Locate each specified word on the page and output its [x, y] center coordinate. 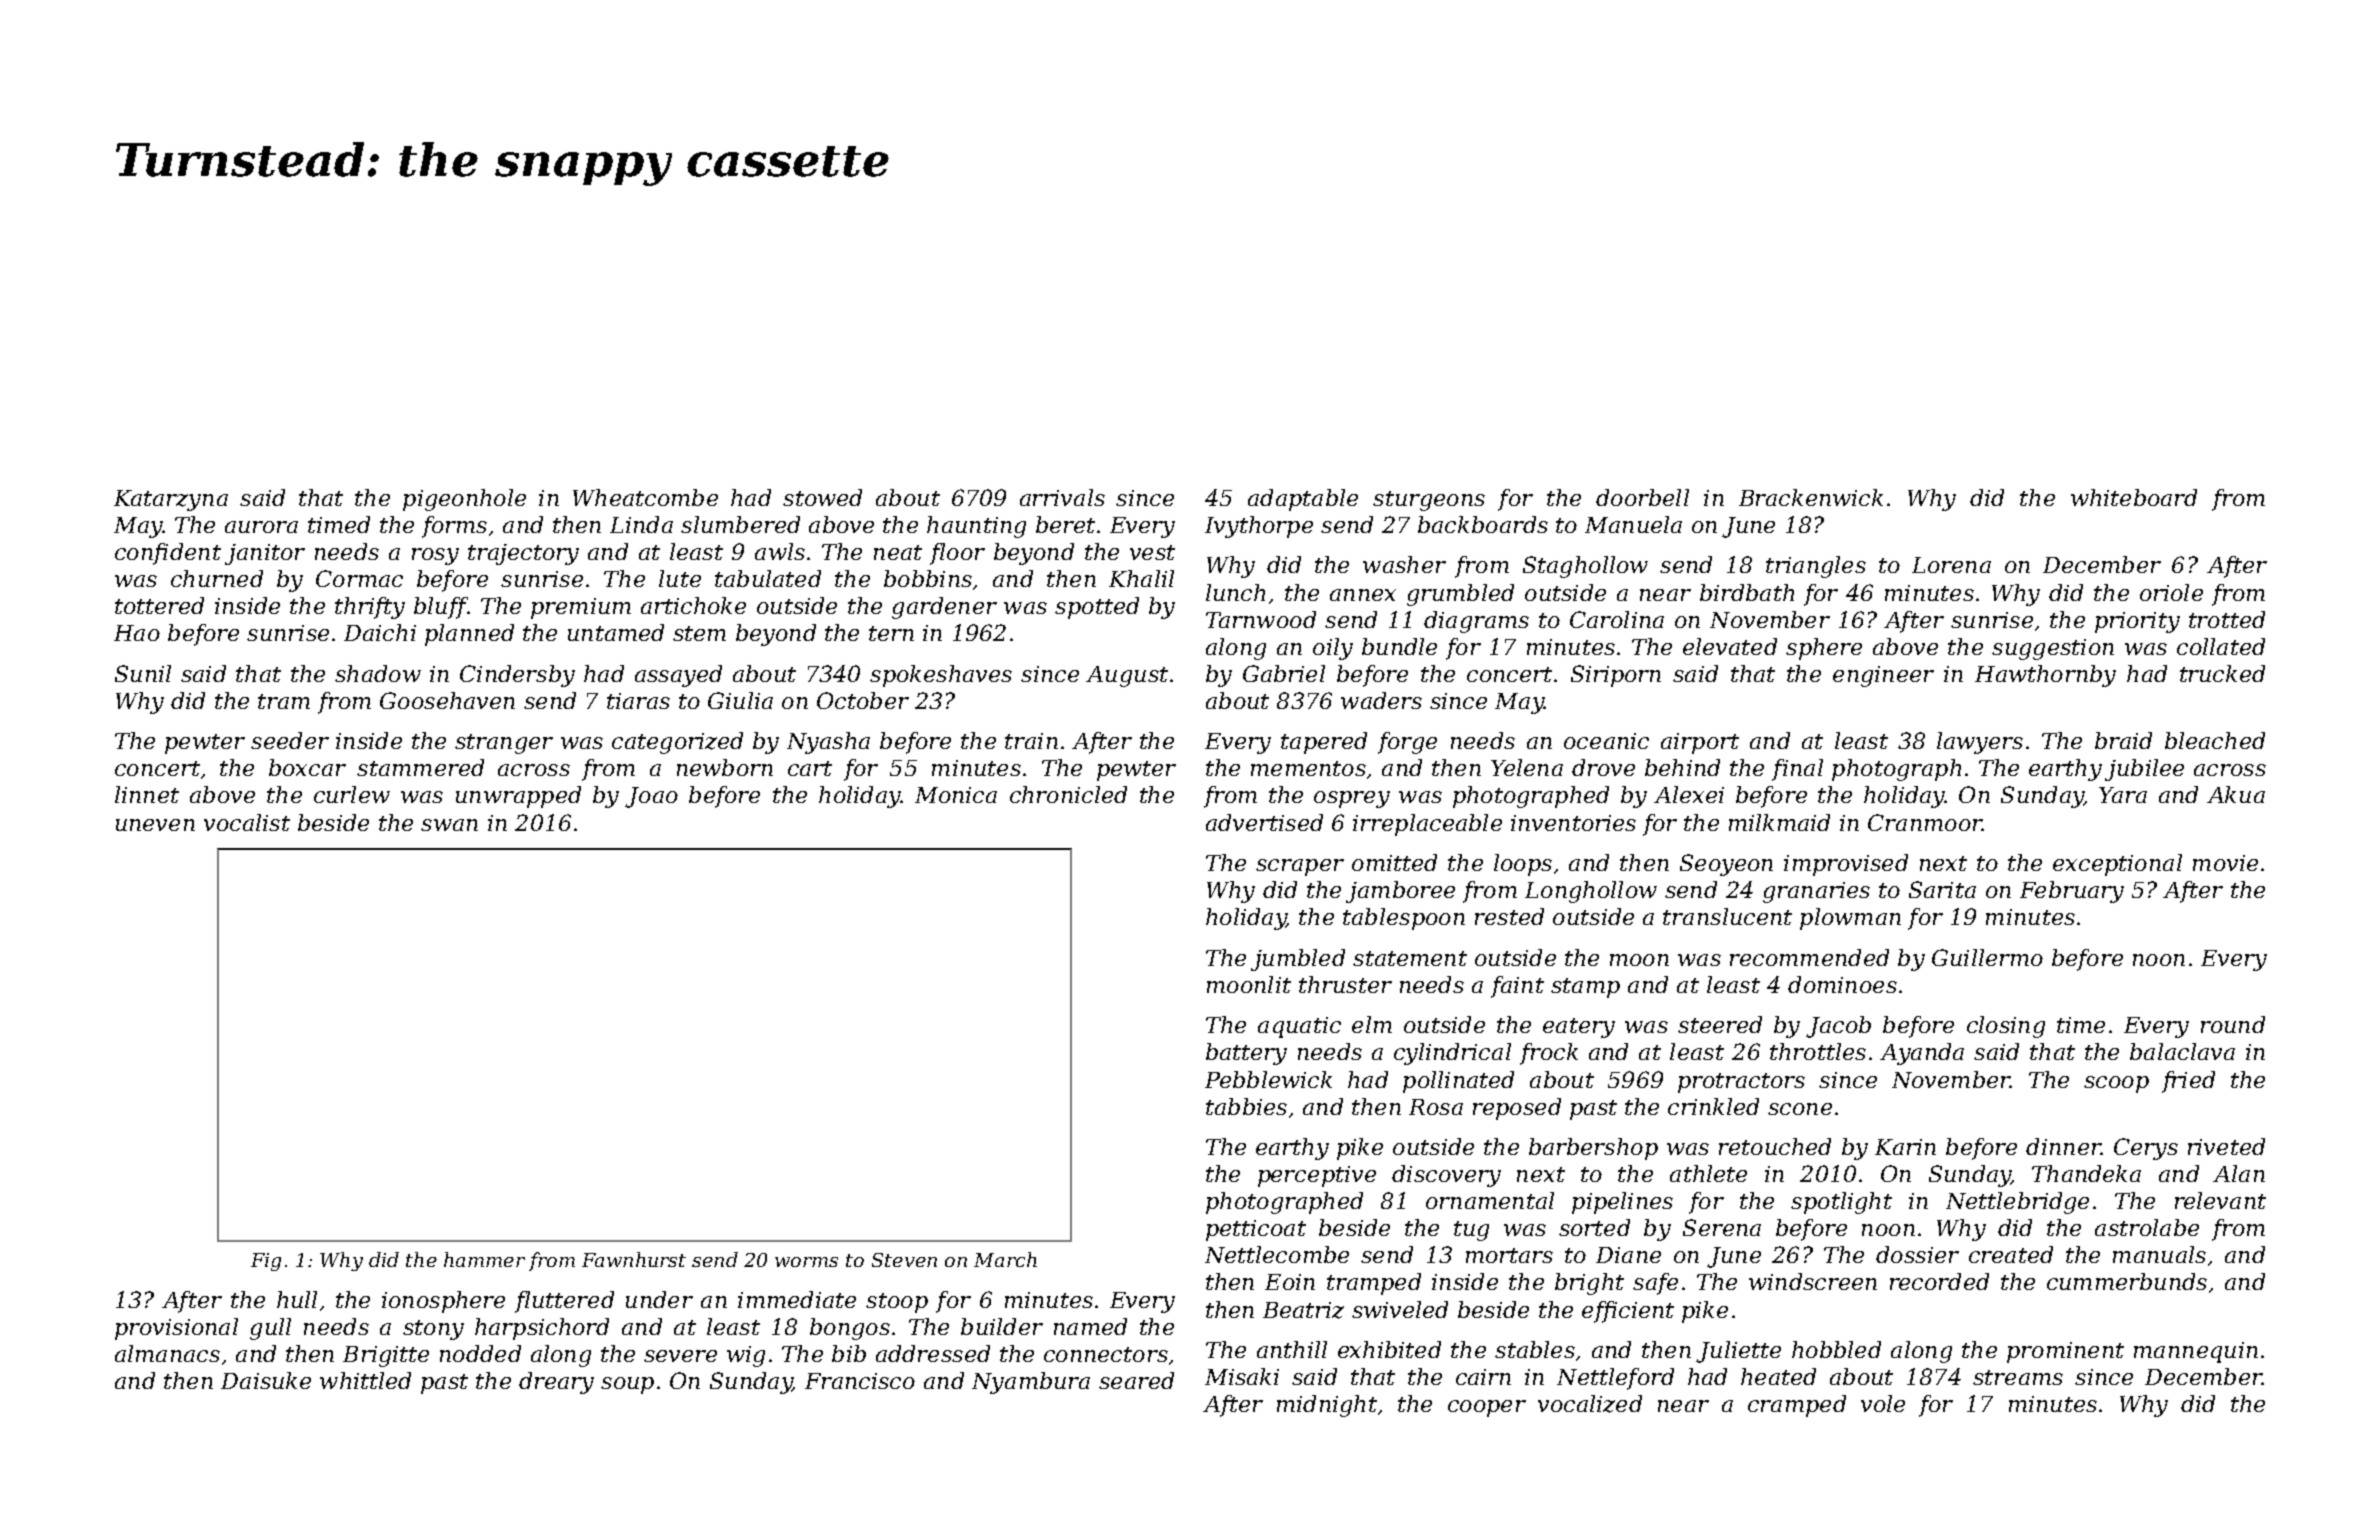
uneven [155, 825]
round [2233, 1024]
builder [1002, 1326]
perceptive [1317, 1176]
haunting [976, 527]
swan [449, 825]
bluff [441, 608]
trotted [2227, 619]
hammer [484, 1259]
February [2072, 892]
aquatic [1299, 1027]
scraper [1300, 867]
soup [627, 1385]
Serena [1722, 1227]
